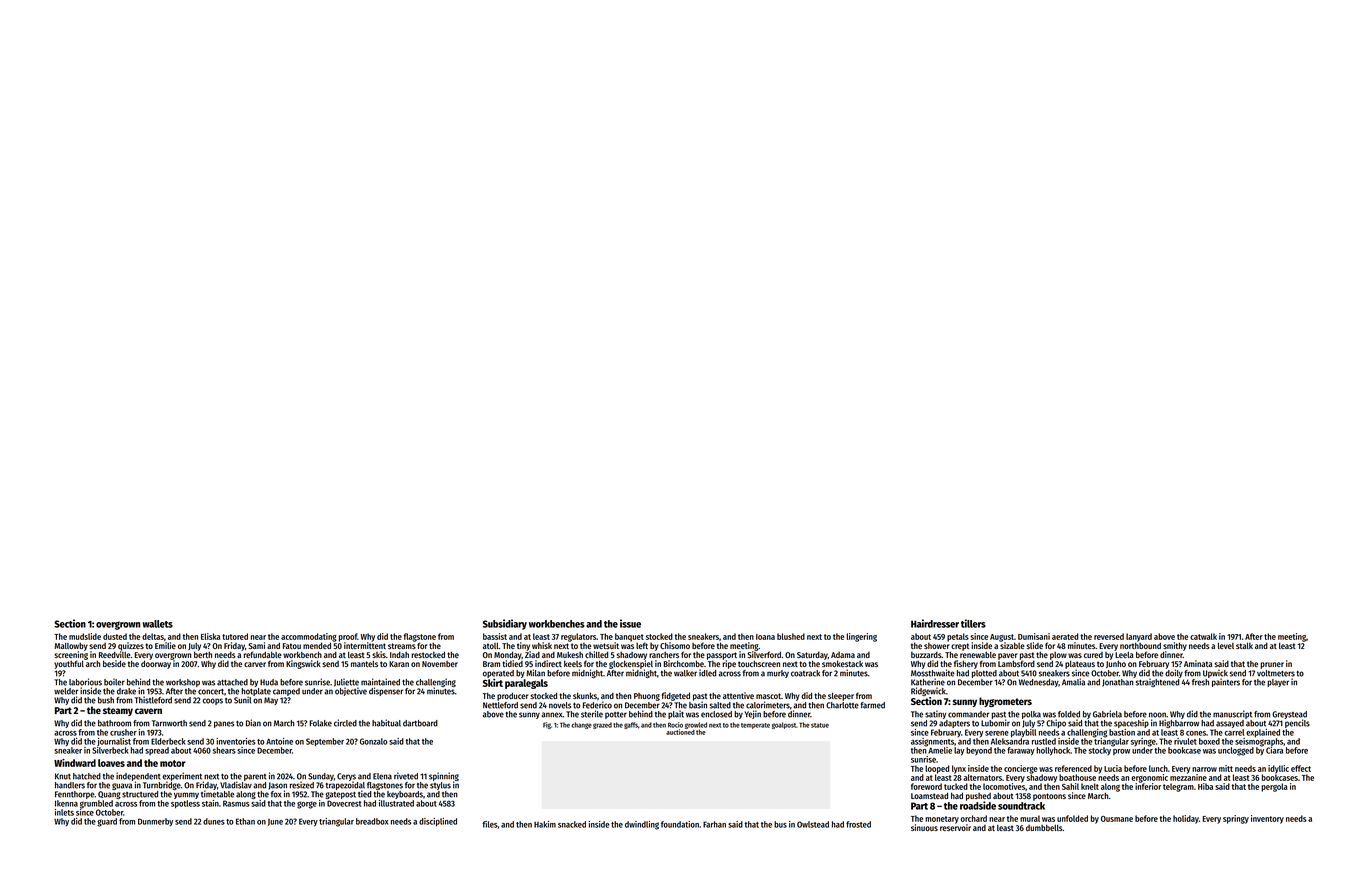  What do you see at coordinates (926, 786) in the page?
I see `foreword` at bounding box center [926, 786].
